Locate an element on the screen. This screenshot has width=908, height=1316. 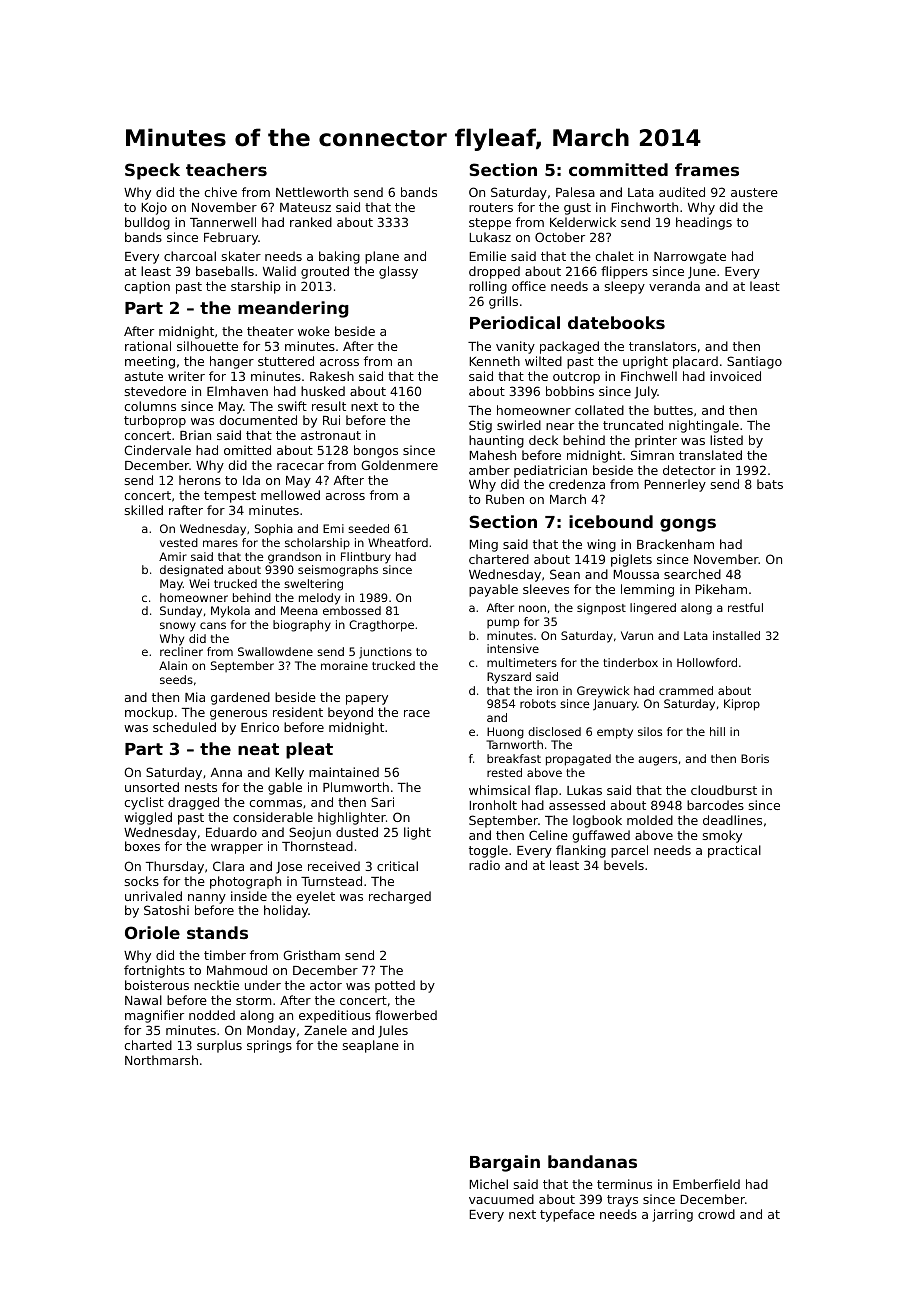
bandanas is located at coordinates (592, 1161).
